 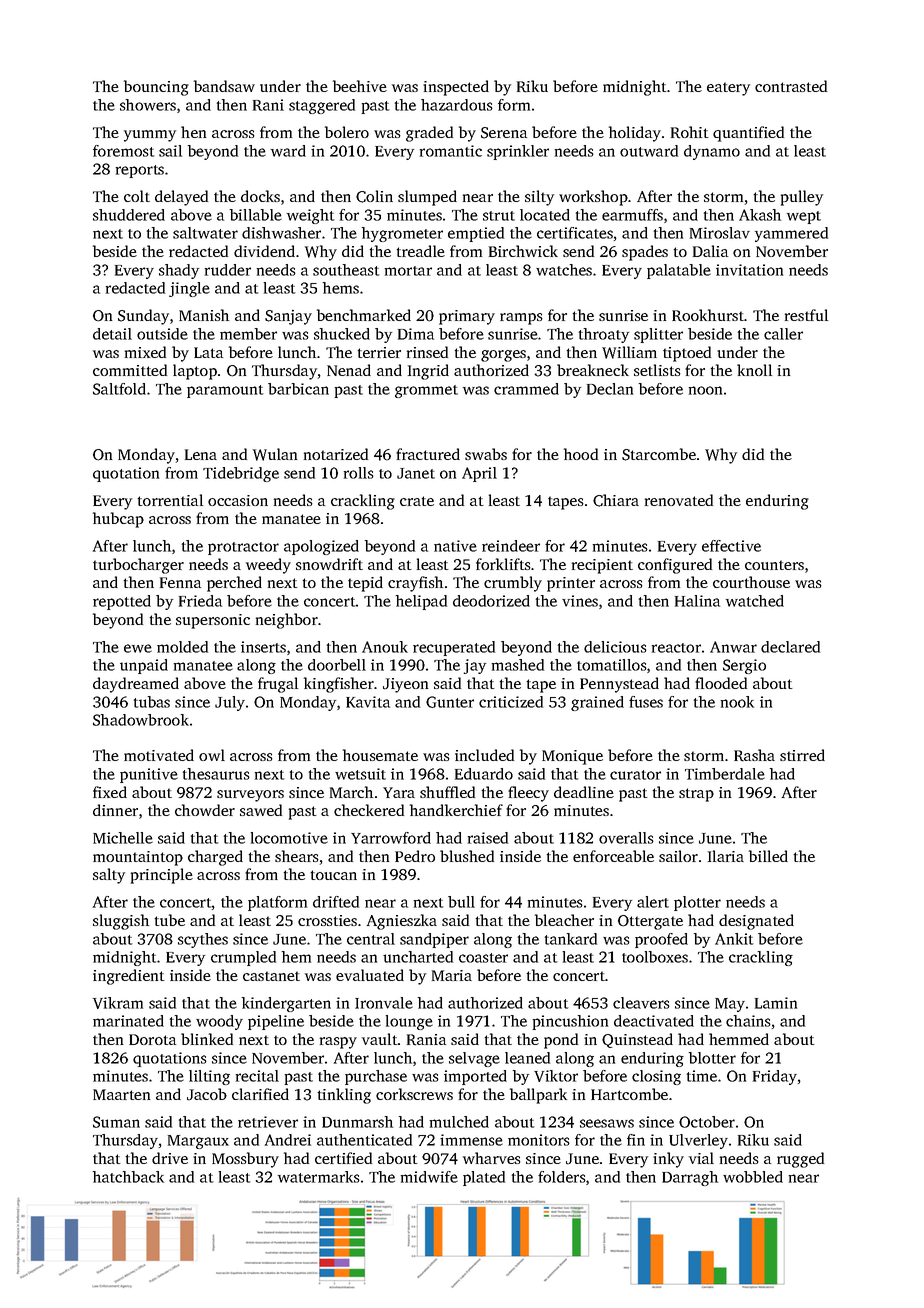 What do you see at coordinates (116, 1122) in the document?
I see `Suman` at bounding box center [116, 1122].
